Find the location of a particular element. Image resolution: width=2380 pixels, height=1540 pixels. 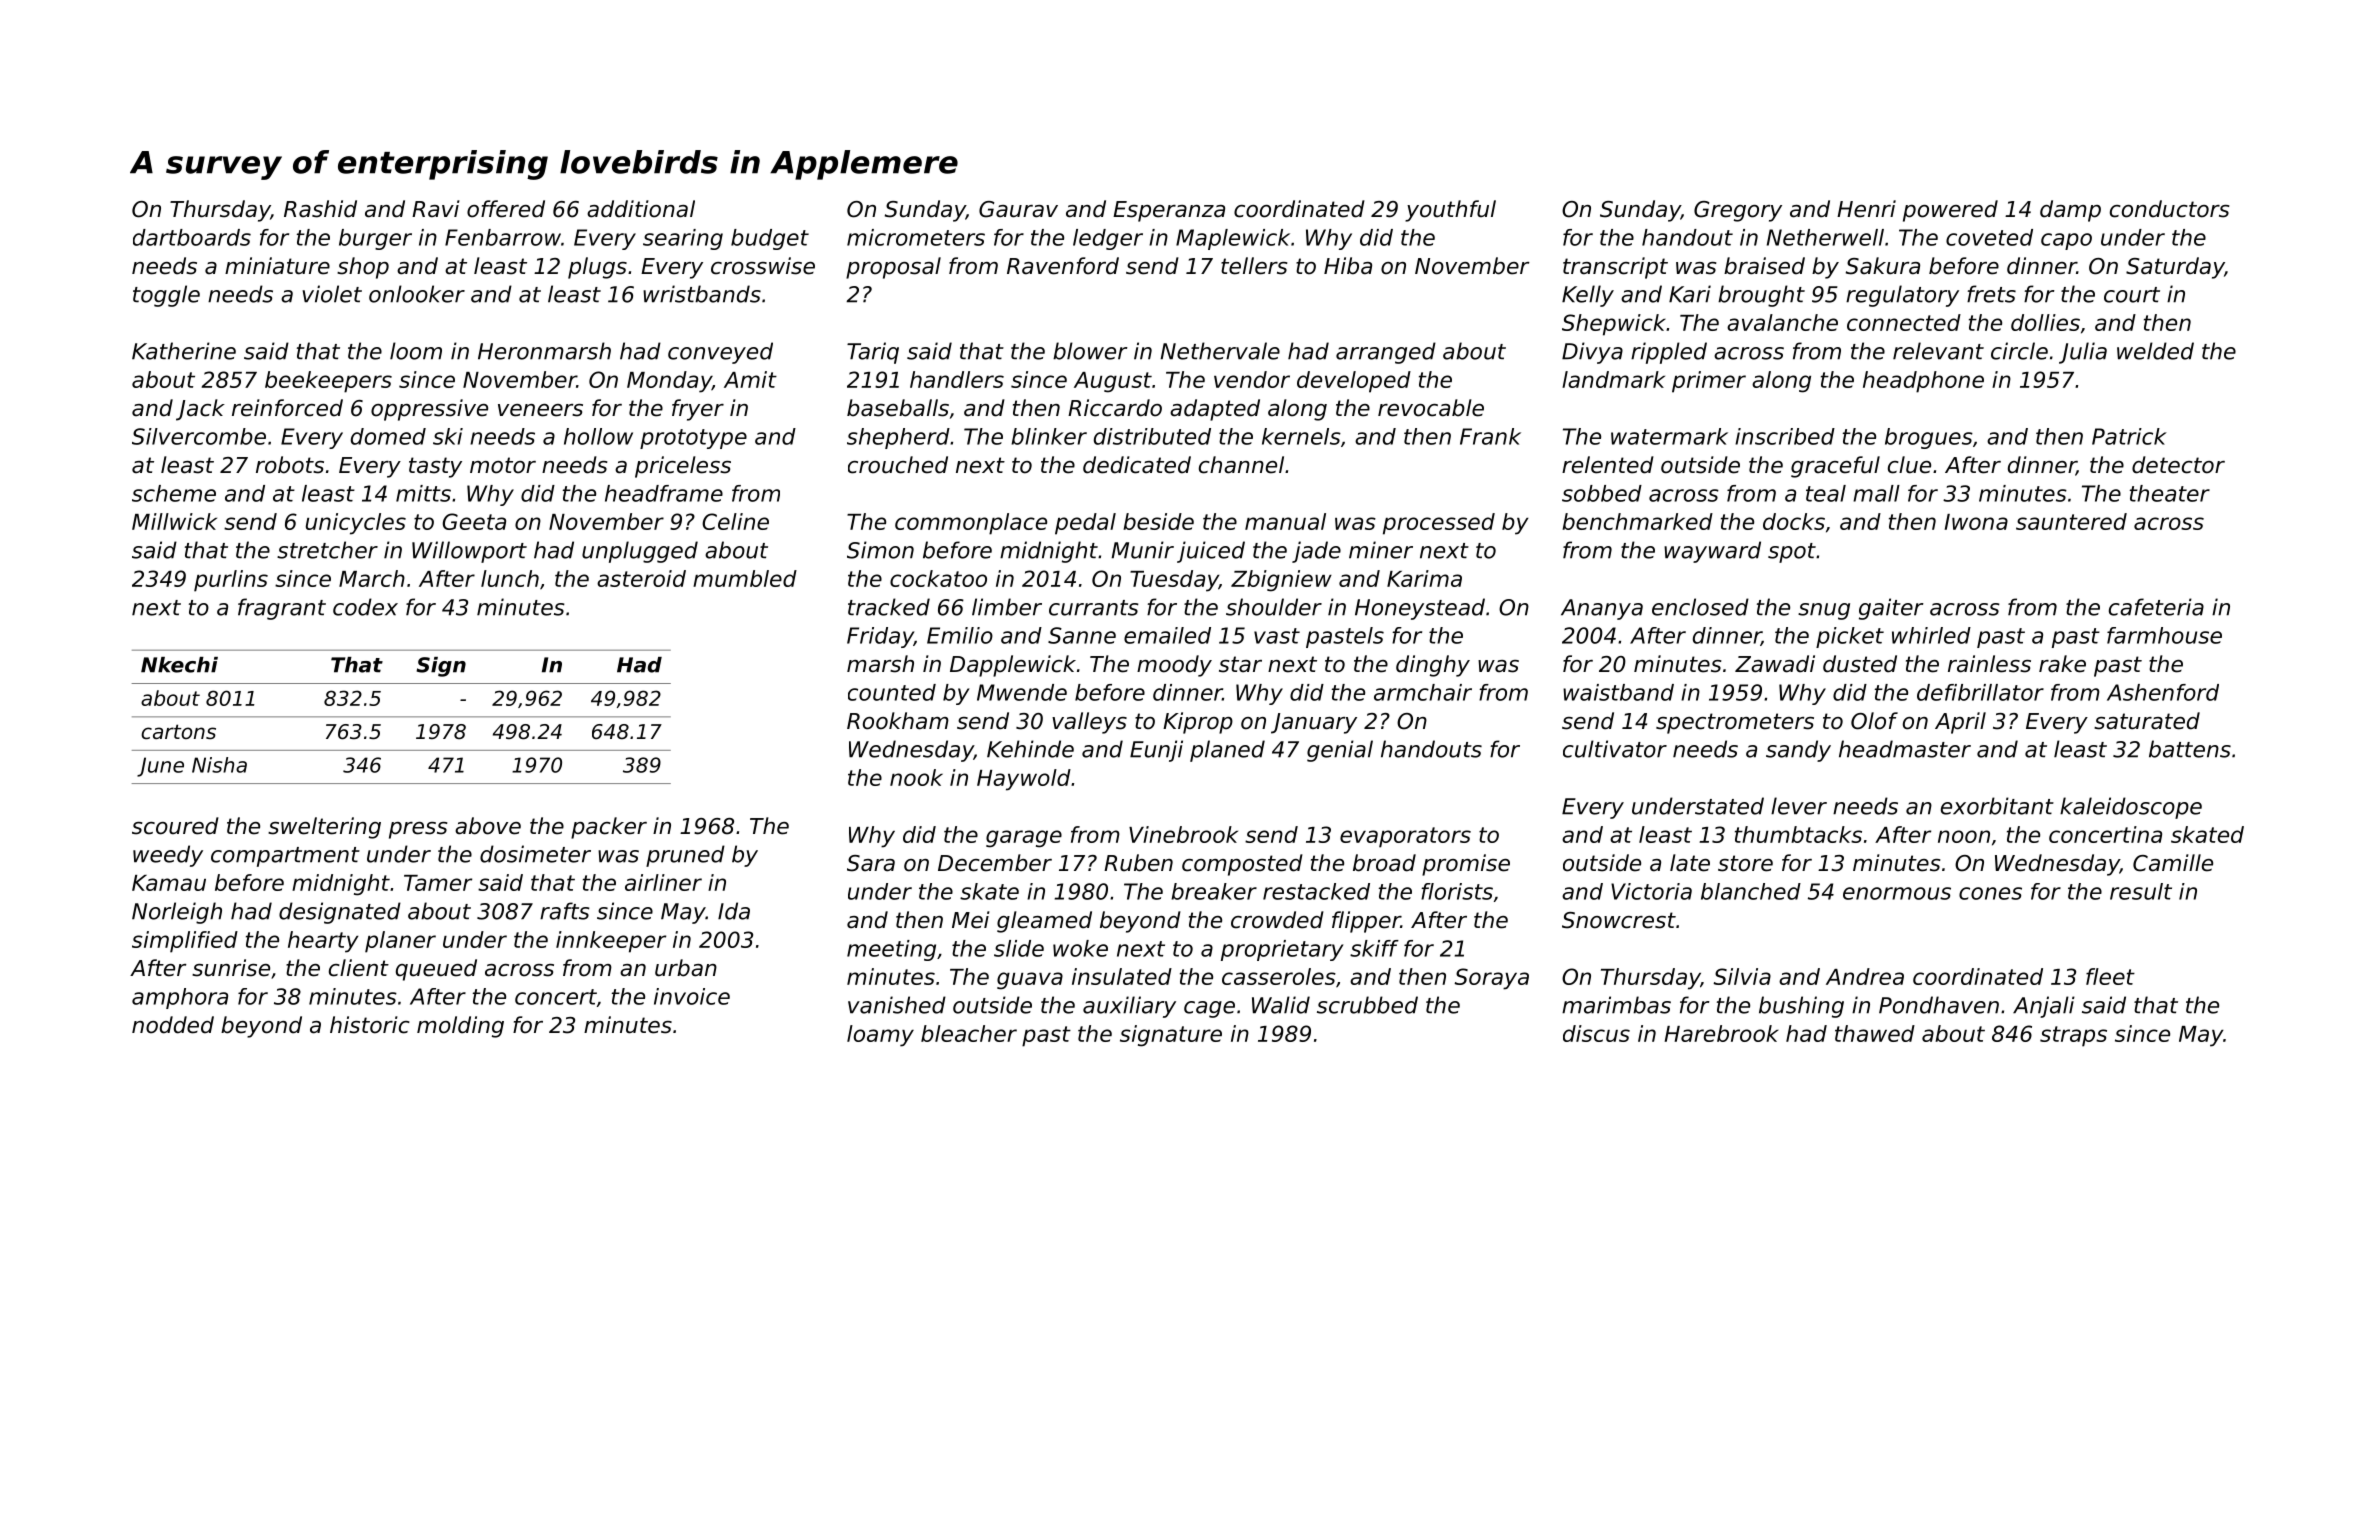

Patrick is located at coordinates (2129, 436).
